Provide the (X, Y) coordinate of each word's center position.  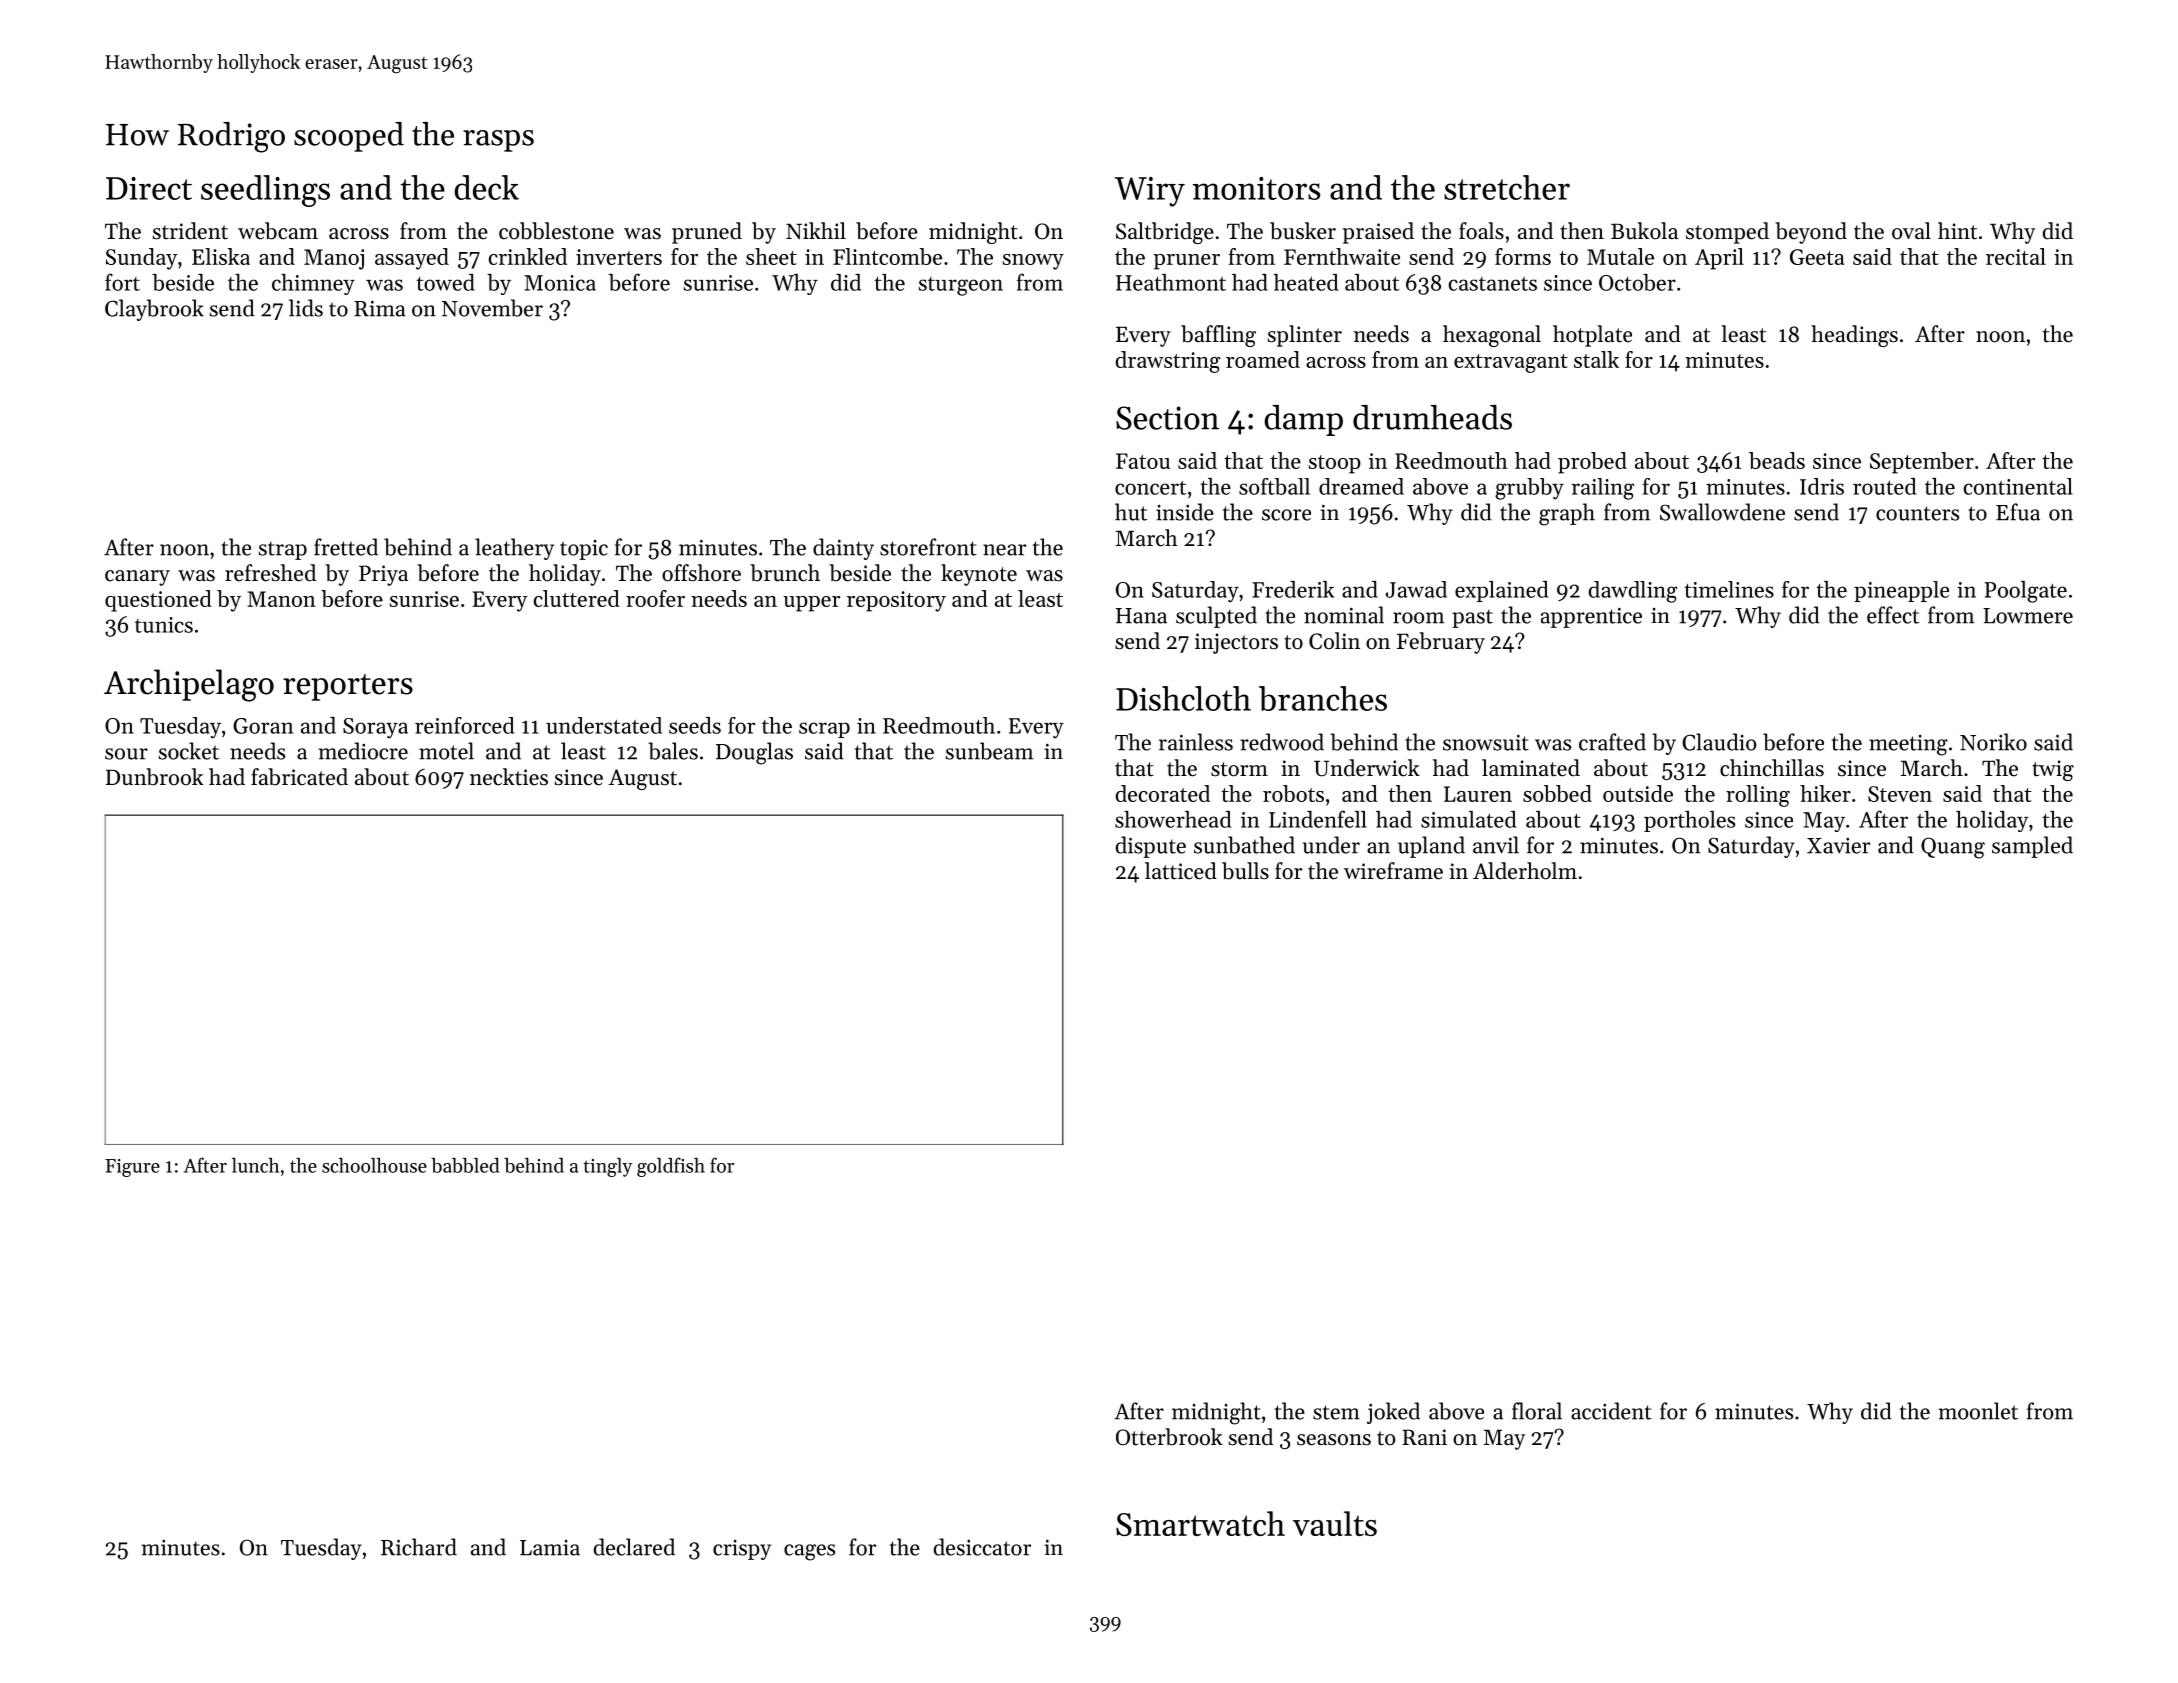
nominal (1344, 615)
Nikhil (816, 230)
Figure (132, 1168)
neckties (509, 777)
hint (1957, 231)
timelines (1729, 589)
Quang (1953, 848)
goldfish (671, 1167)
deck (486, 187)
